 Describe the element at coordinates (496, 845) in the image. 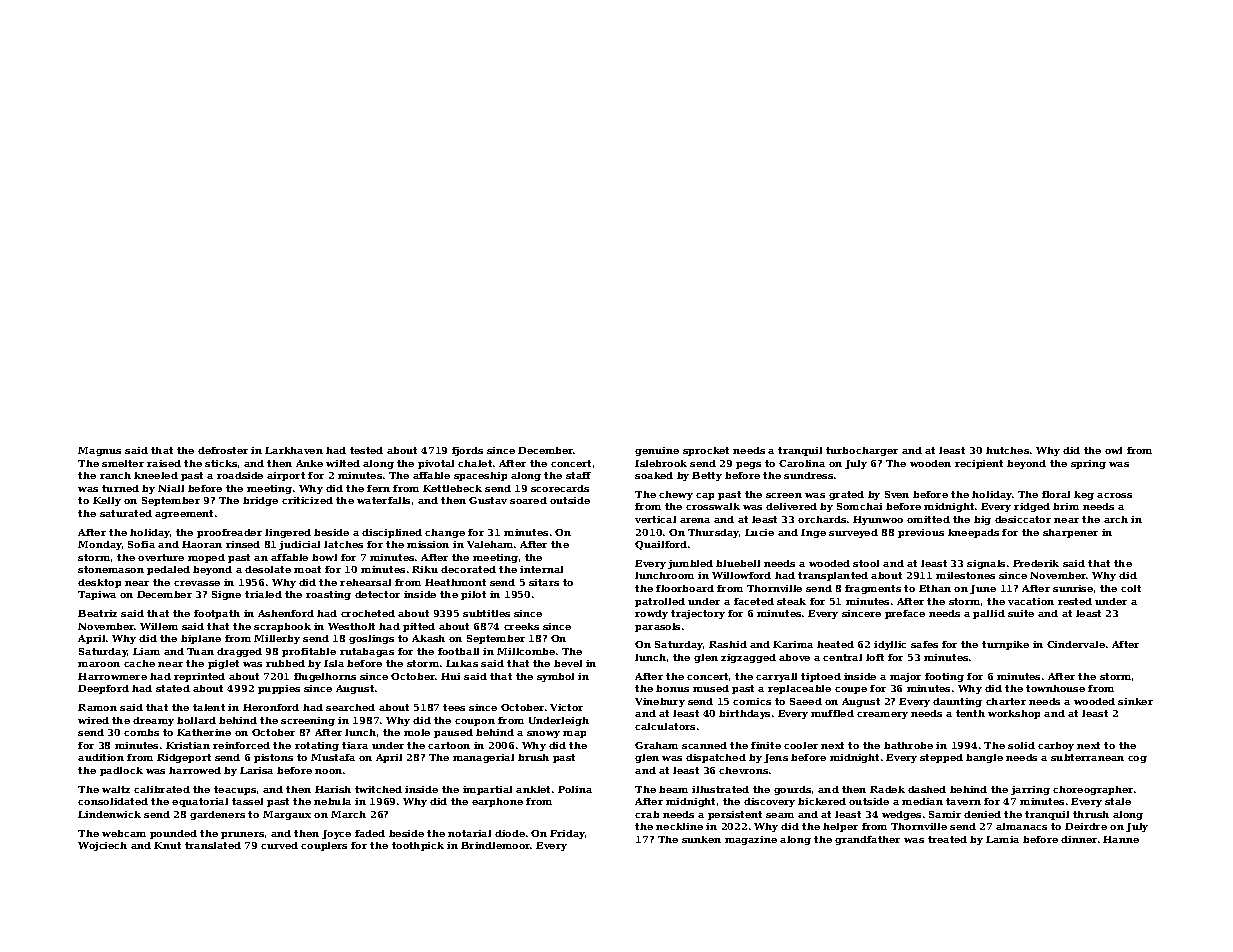

I see `Brindlemoor` at that location.
